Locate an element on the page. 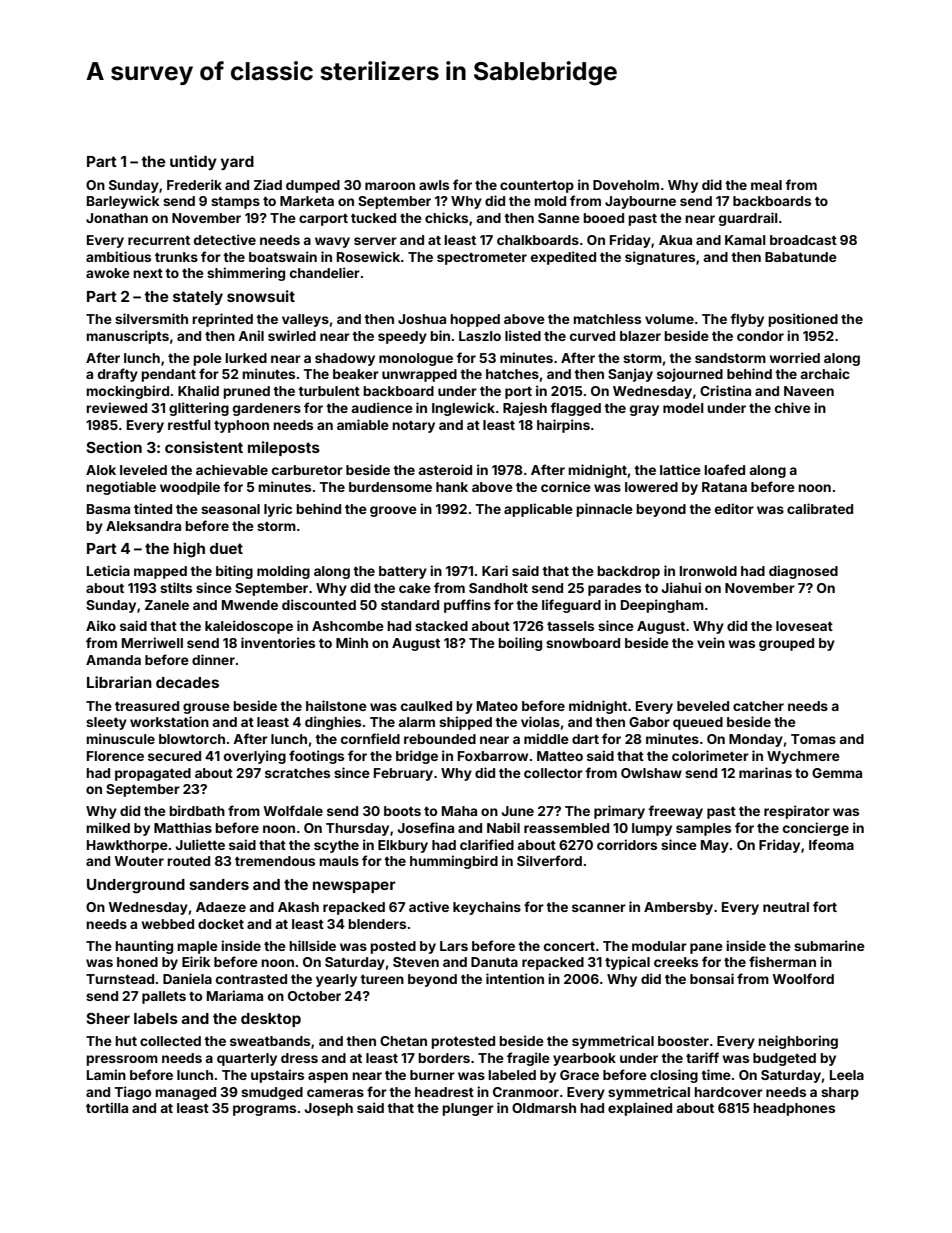  boiling is located at coordinates (520, 644).
